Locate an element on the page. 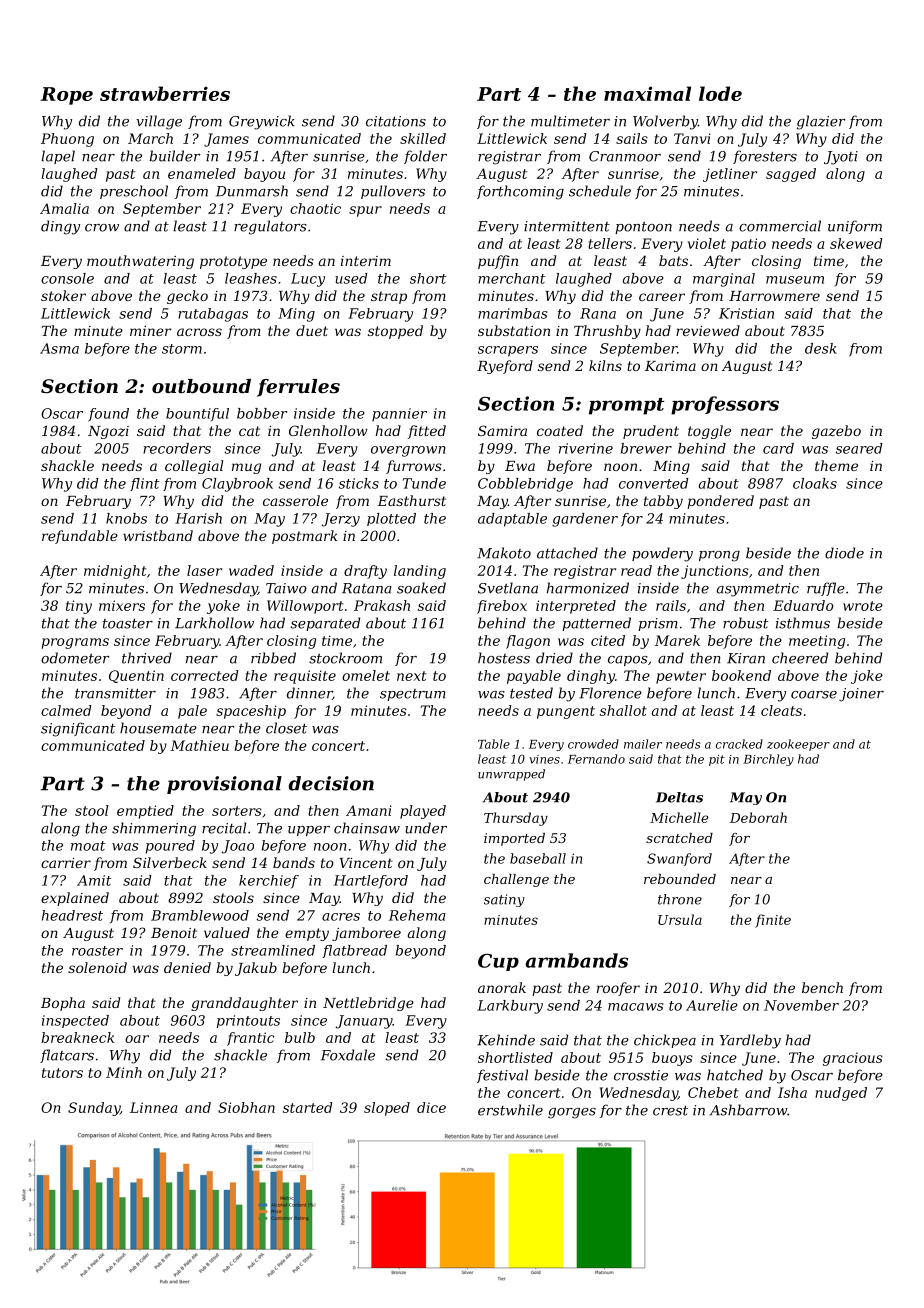 Image resolution: width=924 pixels, height=1308 pixels. wrote is located at coordinates (863, 606).
